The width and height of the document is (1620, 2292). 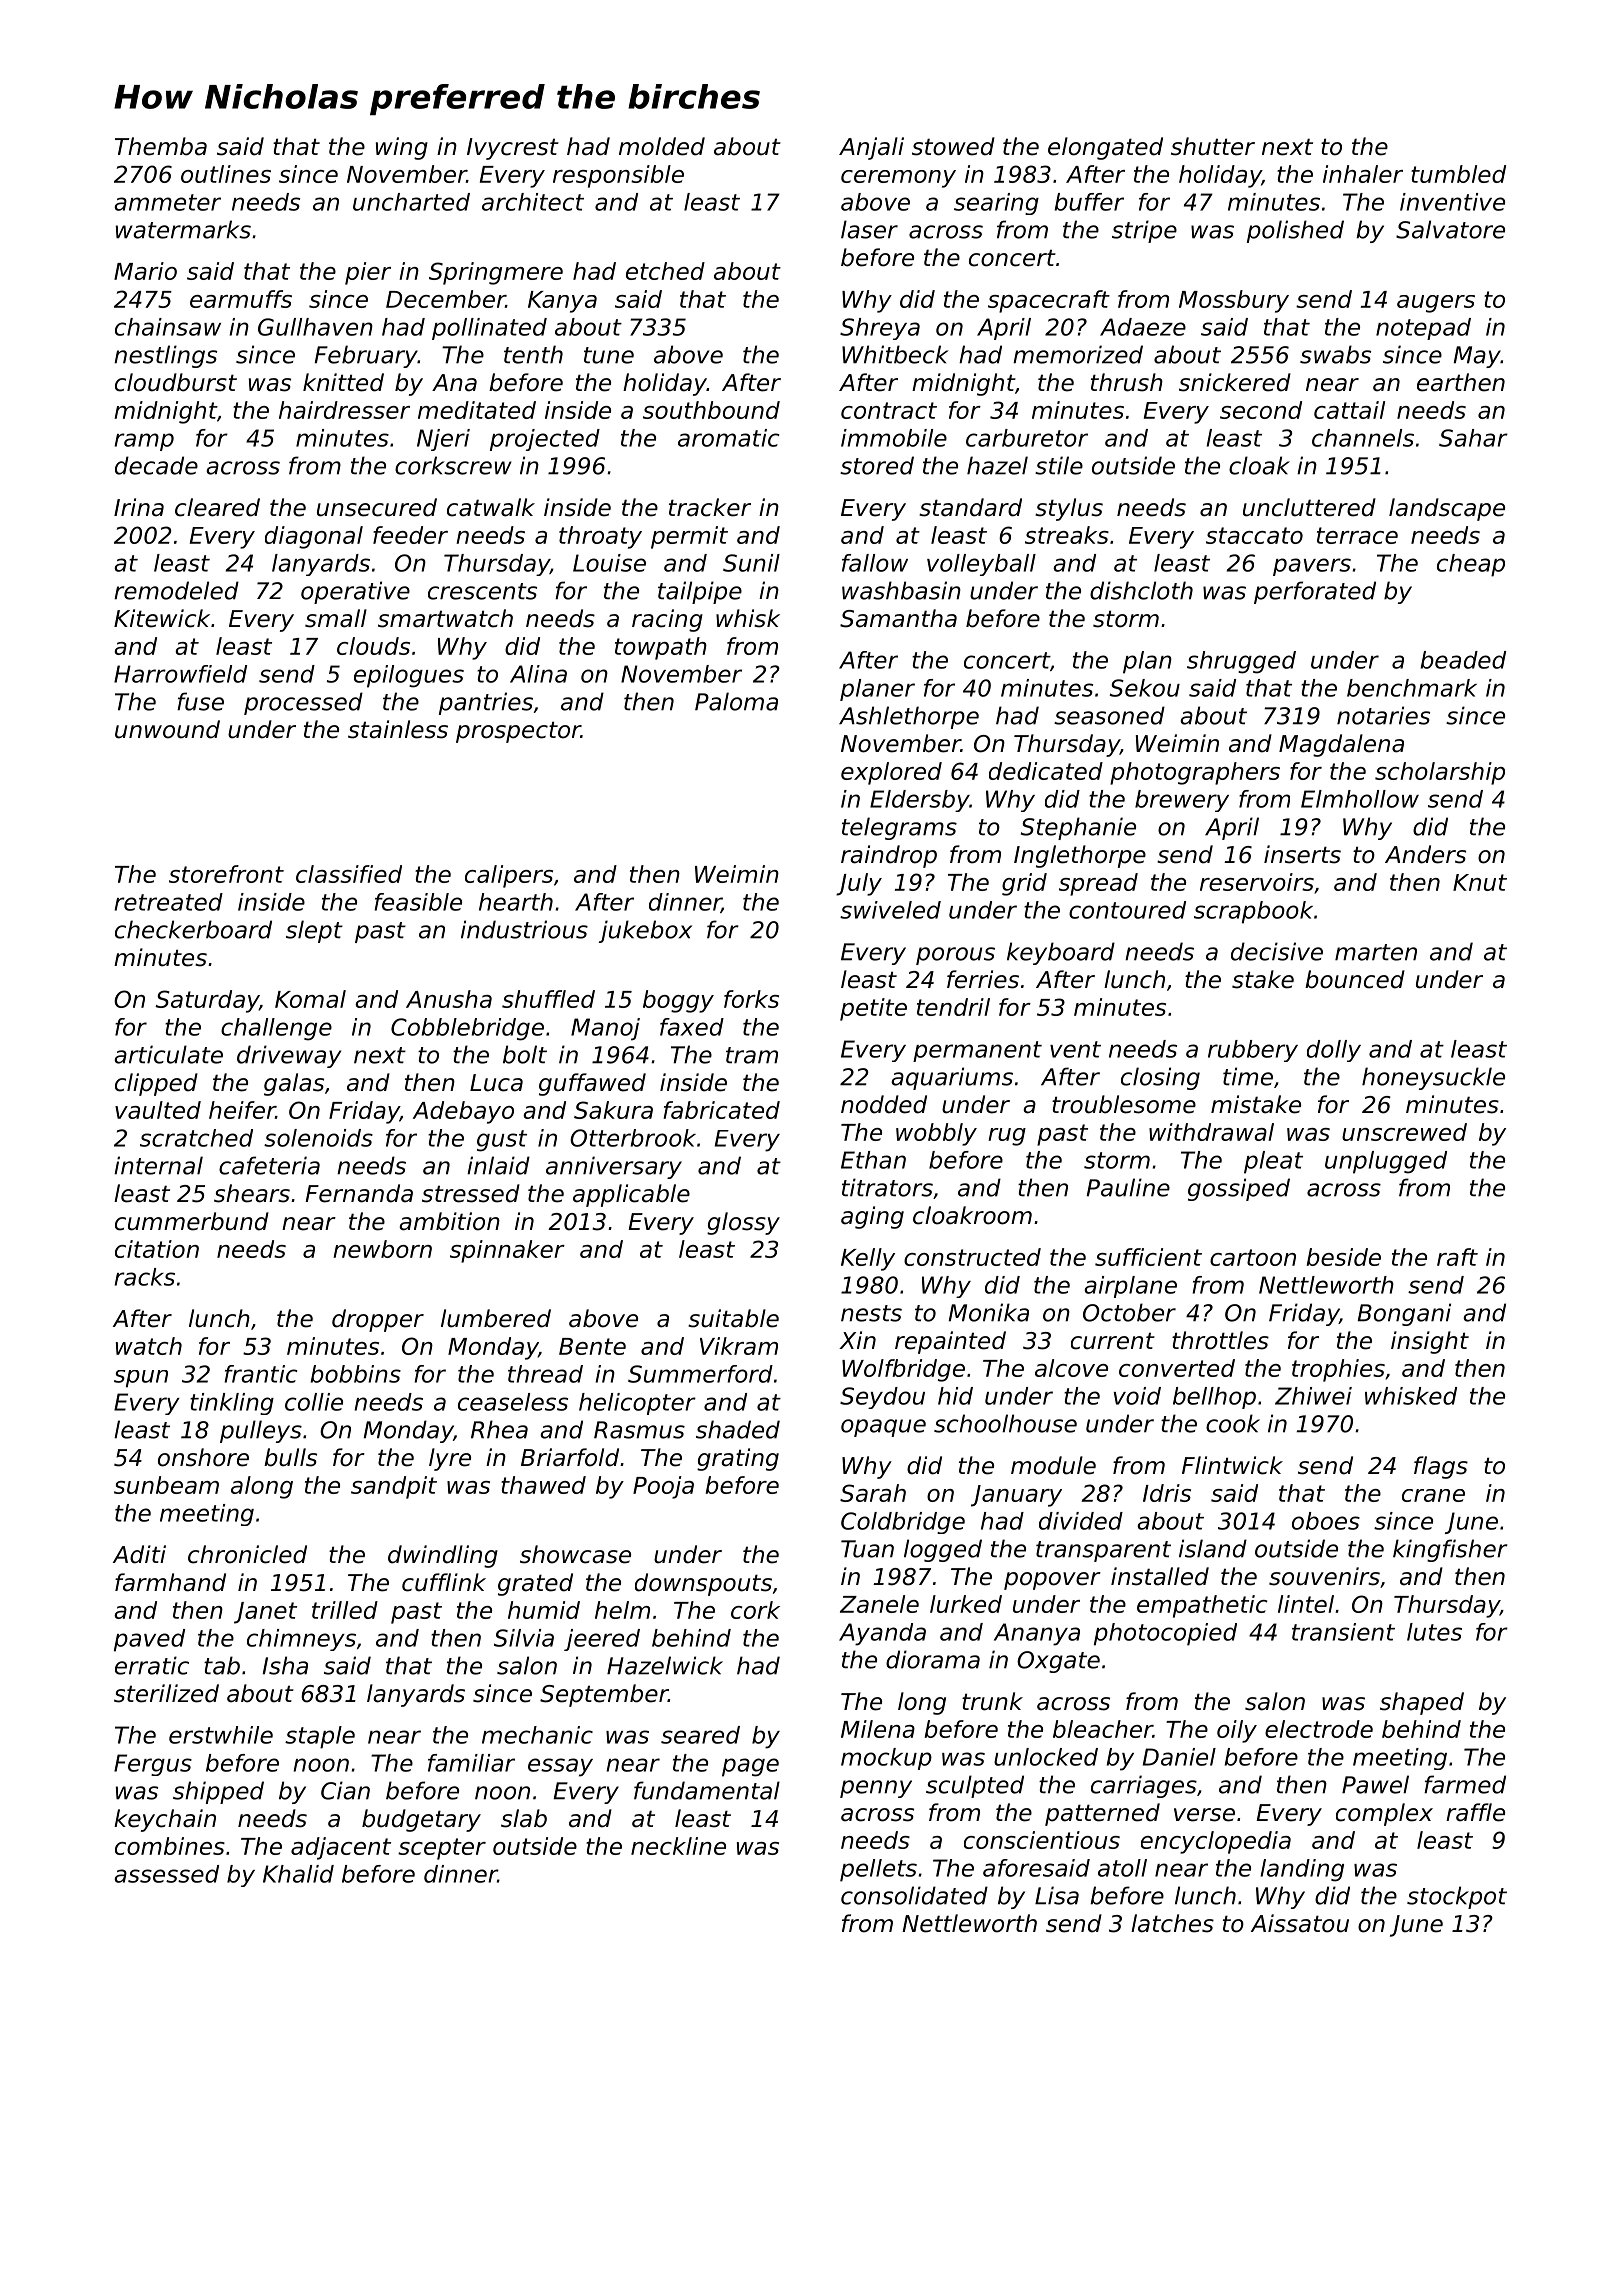 What do you see at coordinates (156, 1084) in the document?
I see `clipped` at bounding box center [156, 1084].
